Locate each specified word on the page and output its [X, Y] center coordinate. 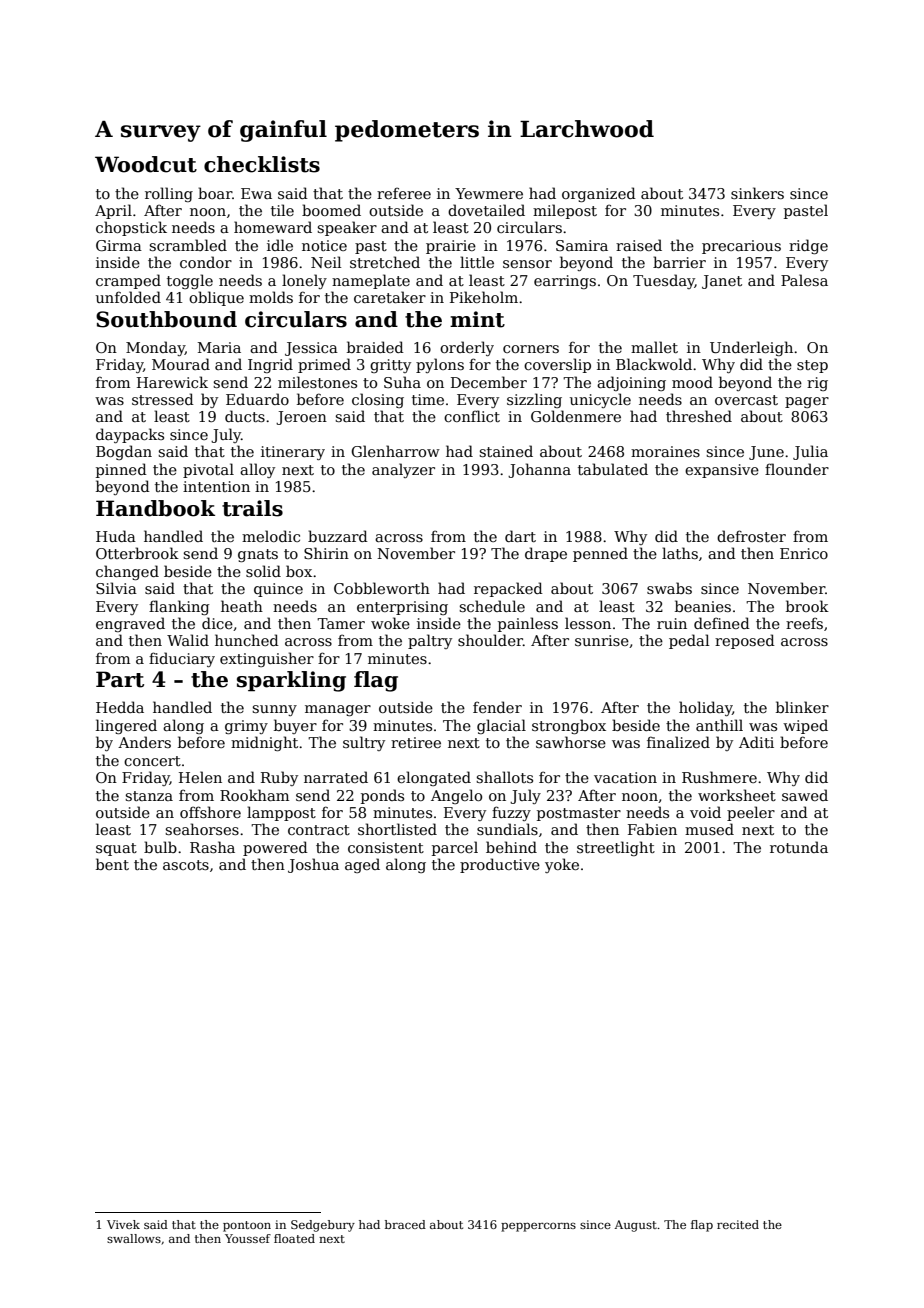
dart [520, 536]
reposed [745, 641]
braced [405, 1224]
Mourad [181, 364]
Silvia [116, 588]
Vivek [123, 1224]
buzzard [338, 536]
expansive [722, 471]
